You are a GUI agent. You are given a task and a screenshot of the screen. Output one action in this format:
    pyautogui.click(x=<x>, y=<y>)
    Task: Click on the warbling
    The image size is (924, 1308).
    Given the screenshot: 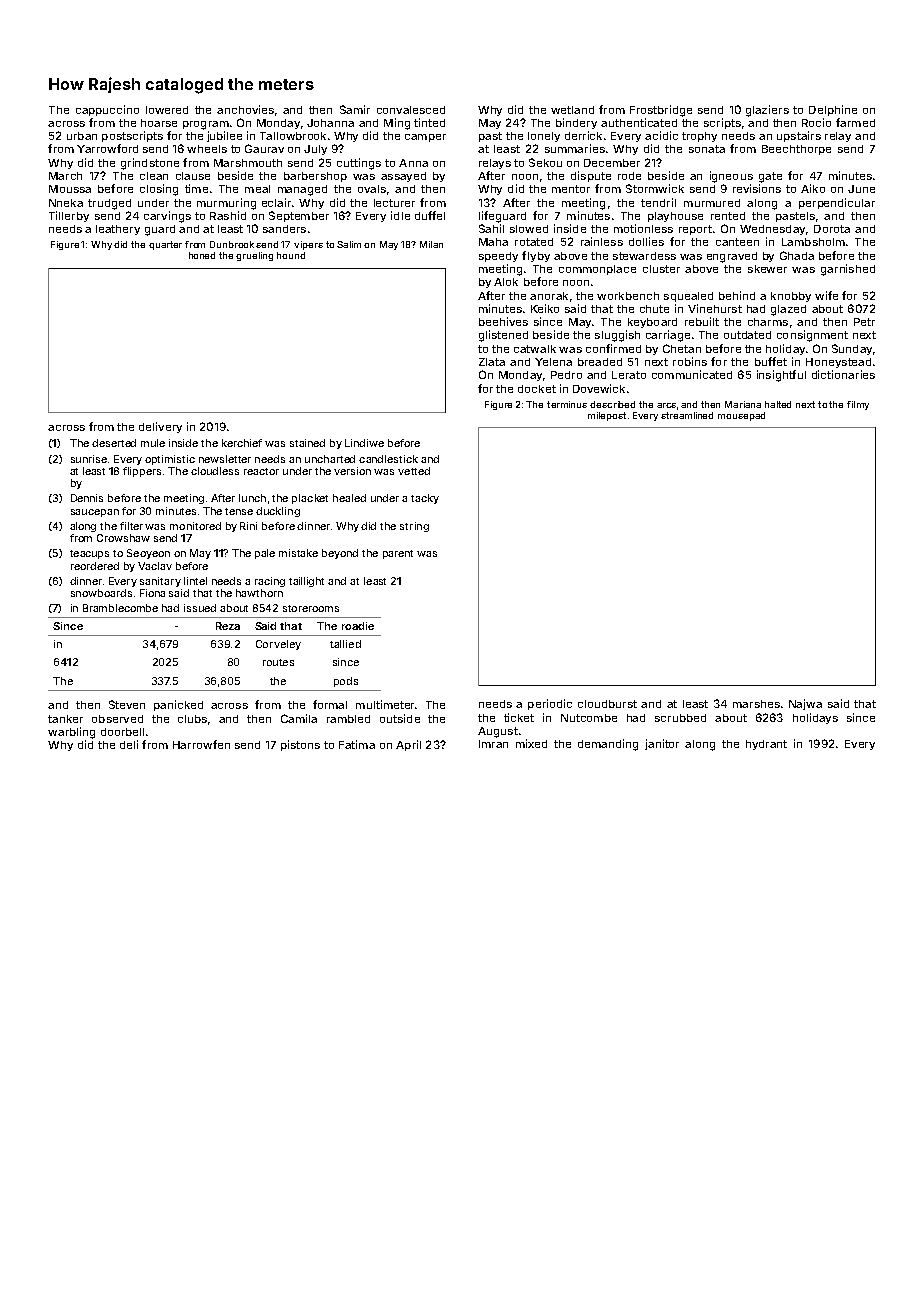 What is the action you would take?
    pyautogui.click(x=71, y=733)
